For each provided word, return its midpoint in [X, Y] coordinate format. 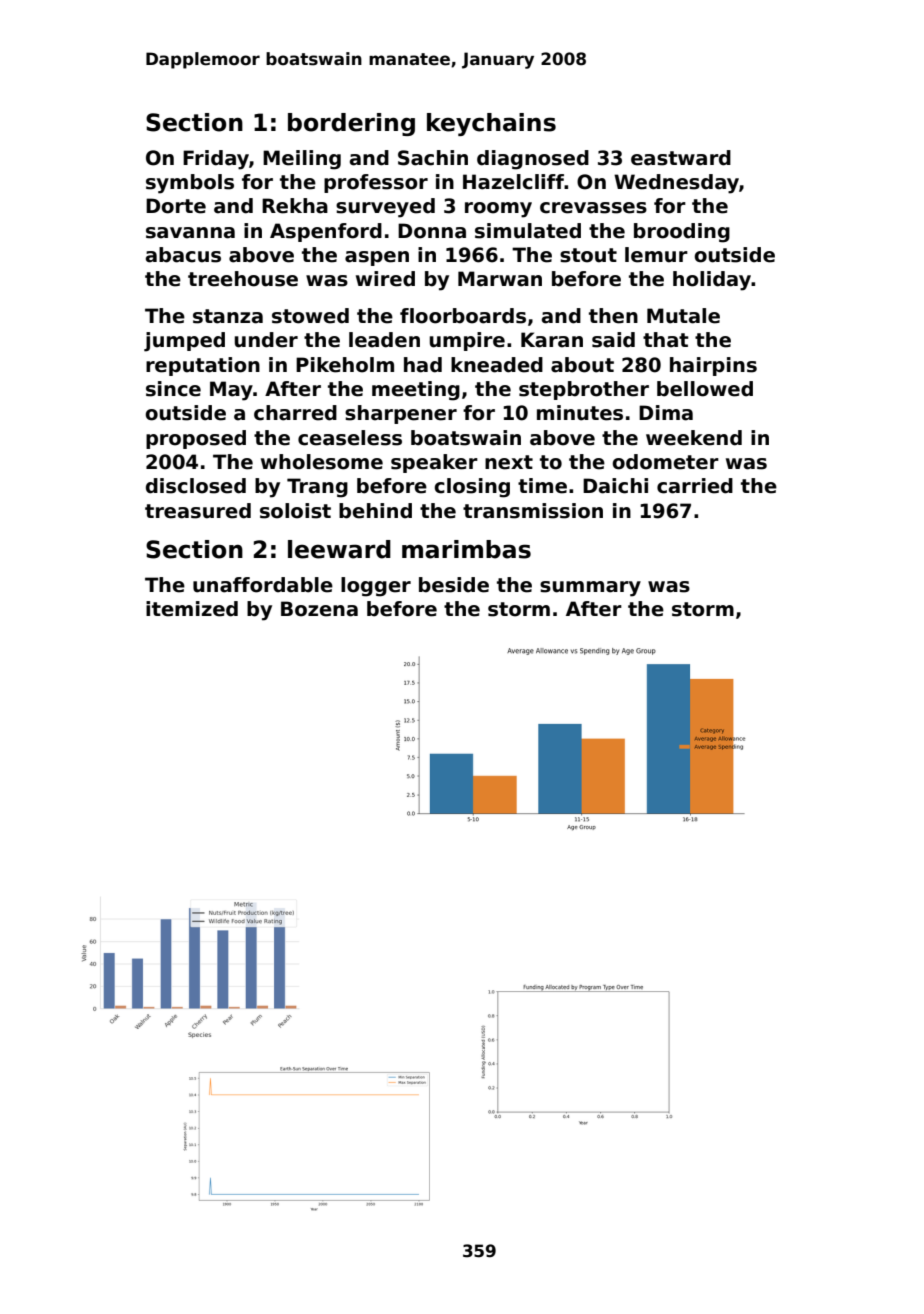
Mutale [683, 316]
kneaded [497, 365]
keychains [491, 124]
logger [376, 587]
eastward [681, 158]
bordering [351, 124]
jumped [184, 342]
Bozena [319, 609]
